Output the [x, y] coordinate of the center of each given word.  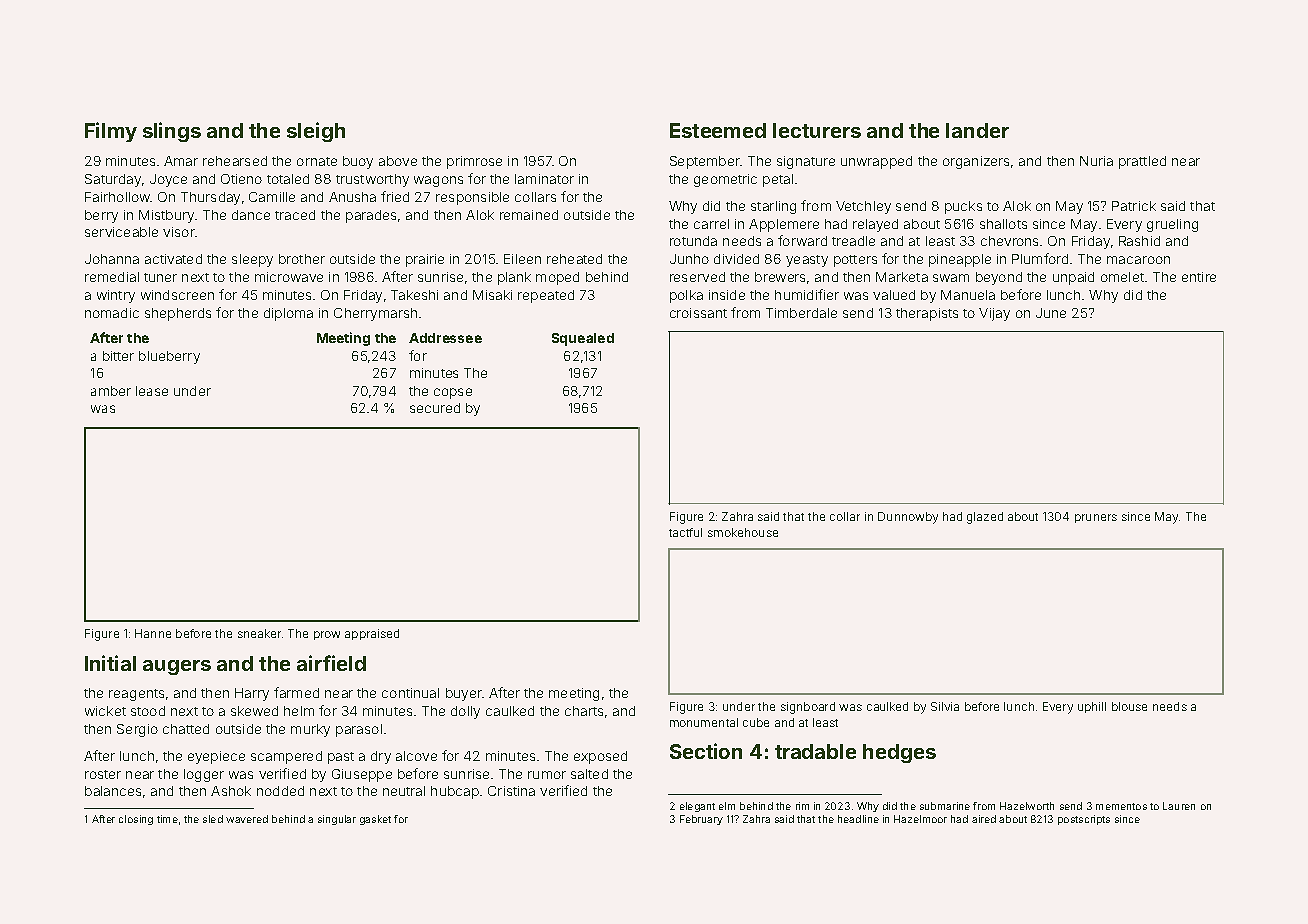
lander [977, 130]
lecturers [817, 130]
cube [756, 722]
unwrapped [876, 162]
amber [111, 391]
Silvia [945, 706]
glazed [985, 518]
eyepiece [216, 757]
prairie [425, 260]
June [1051, 313]
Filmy [111, 132]
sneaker [259, 633]
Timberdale [801, 313]
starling [773, 207]
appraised [372, 634]
